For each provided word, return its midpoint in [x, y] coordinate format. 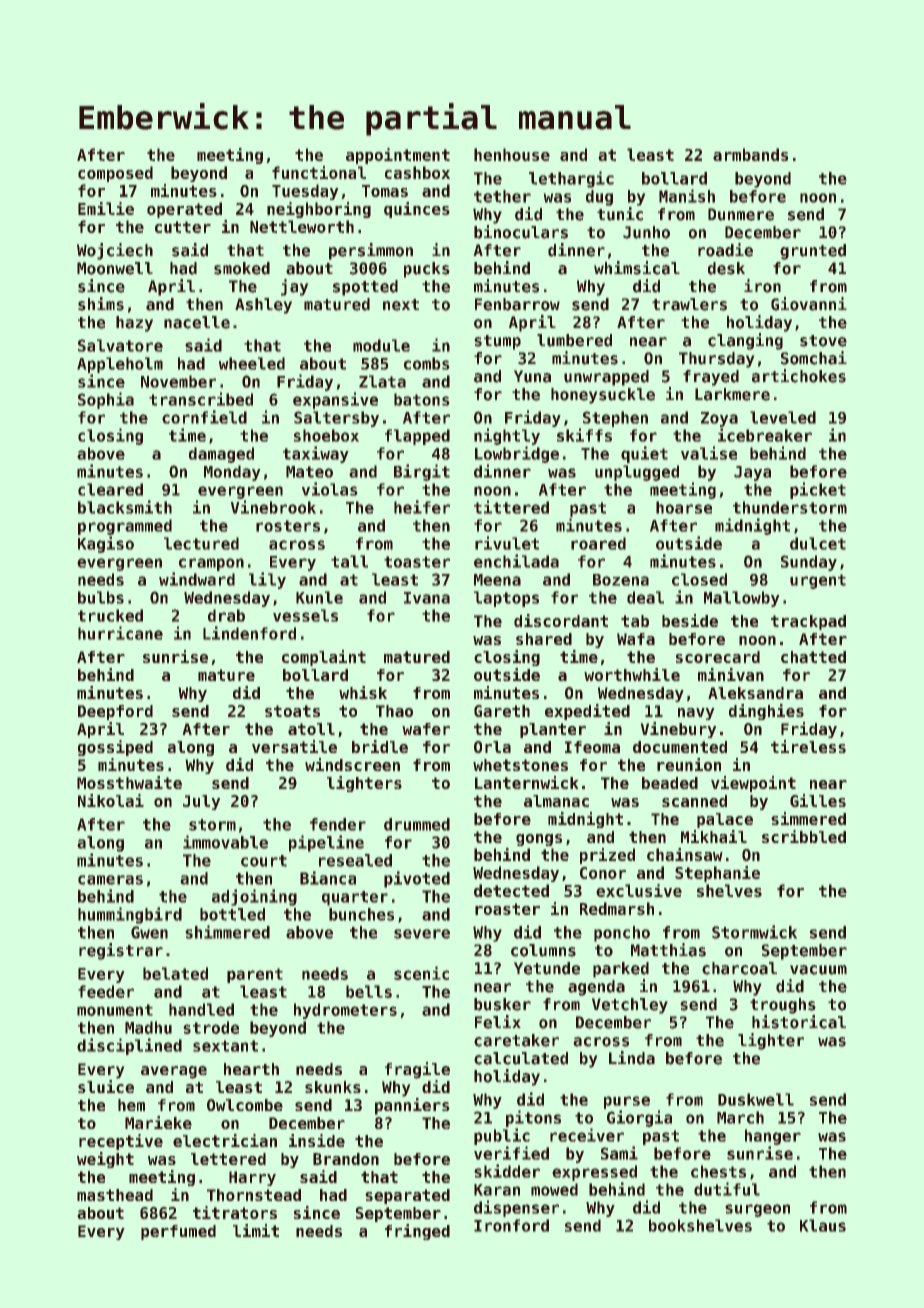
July [201, 802]
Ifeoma [592, 747]
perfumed [178, 1232]
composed [115, 174]
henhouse [512, 154]
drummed [417, 824]
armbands [750, 154]
